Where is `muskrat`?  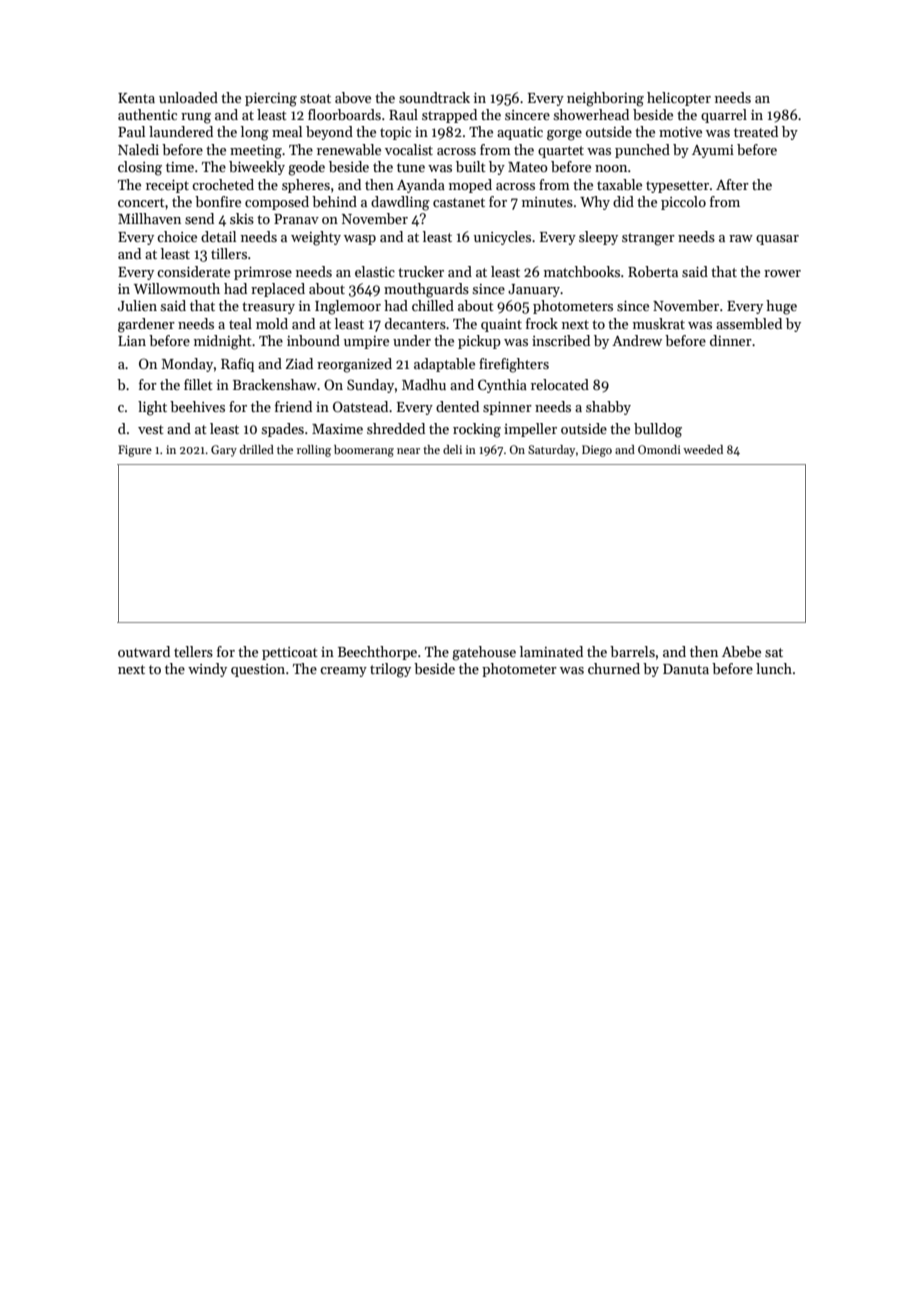
muskrat is located at coordinates (659, 323).
